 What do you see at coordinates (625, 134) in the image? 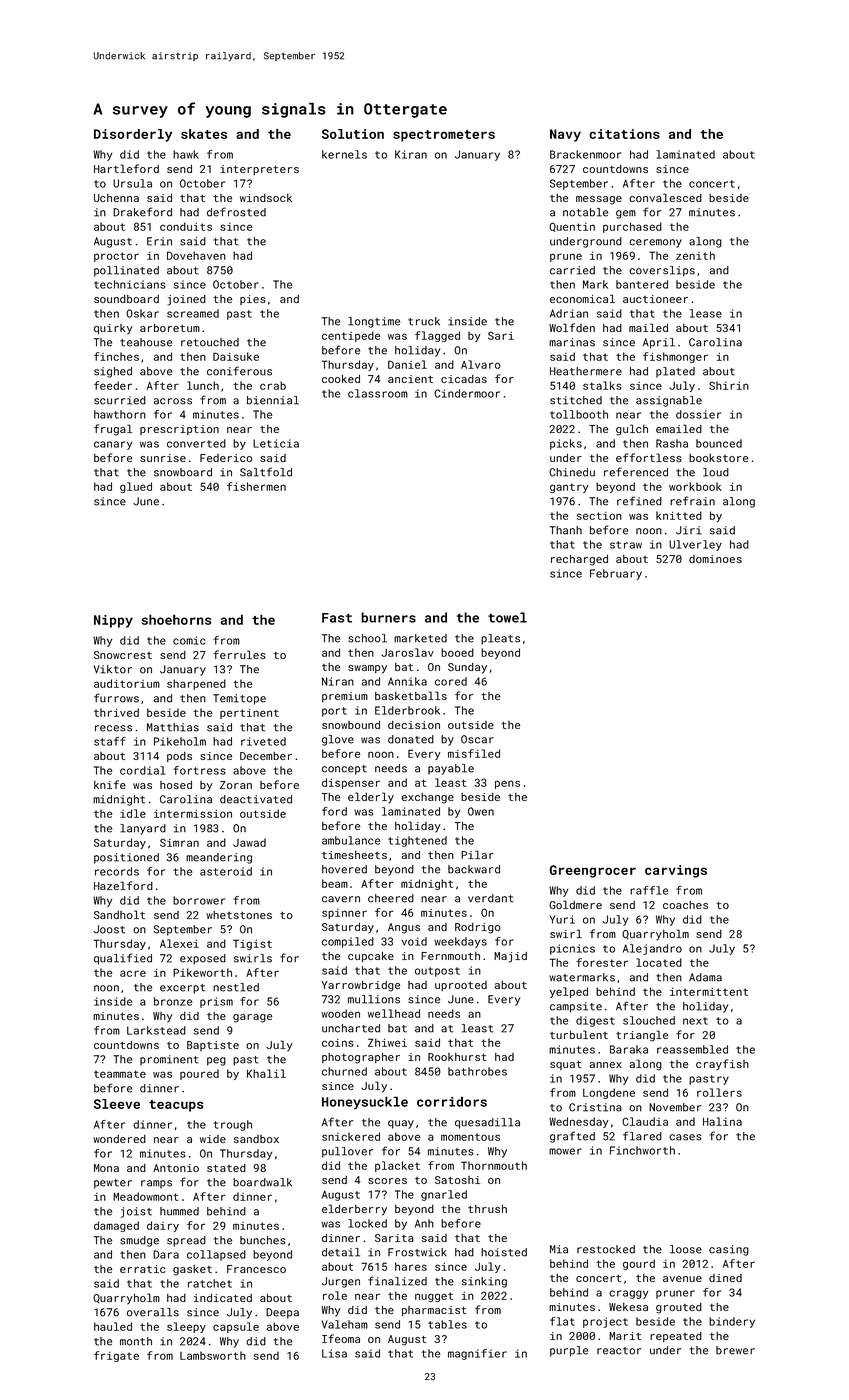
I see `citations` at bounding box center [625, 134].
